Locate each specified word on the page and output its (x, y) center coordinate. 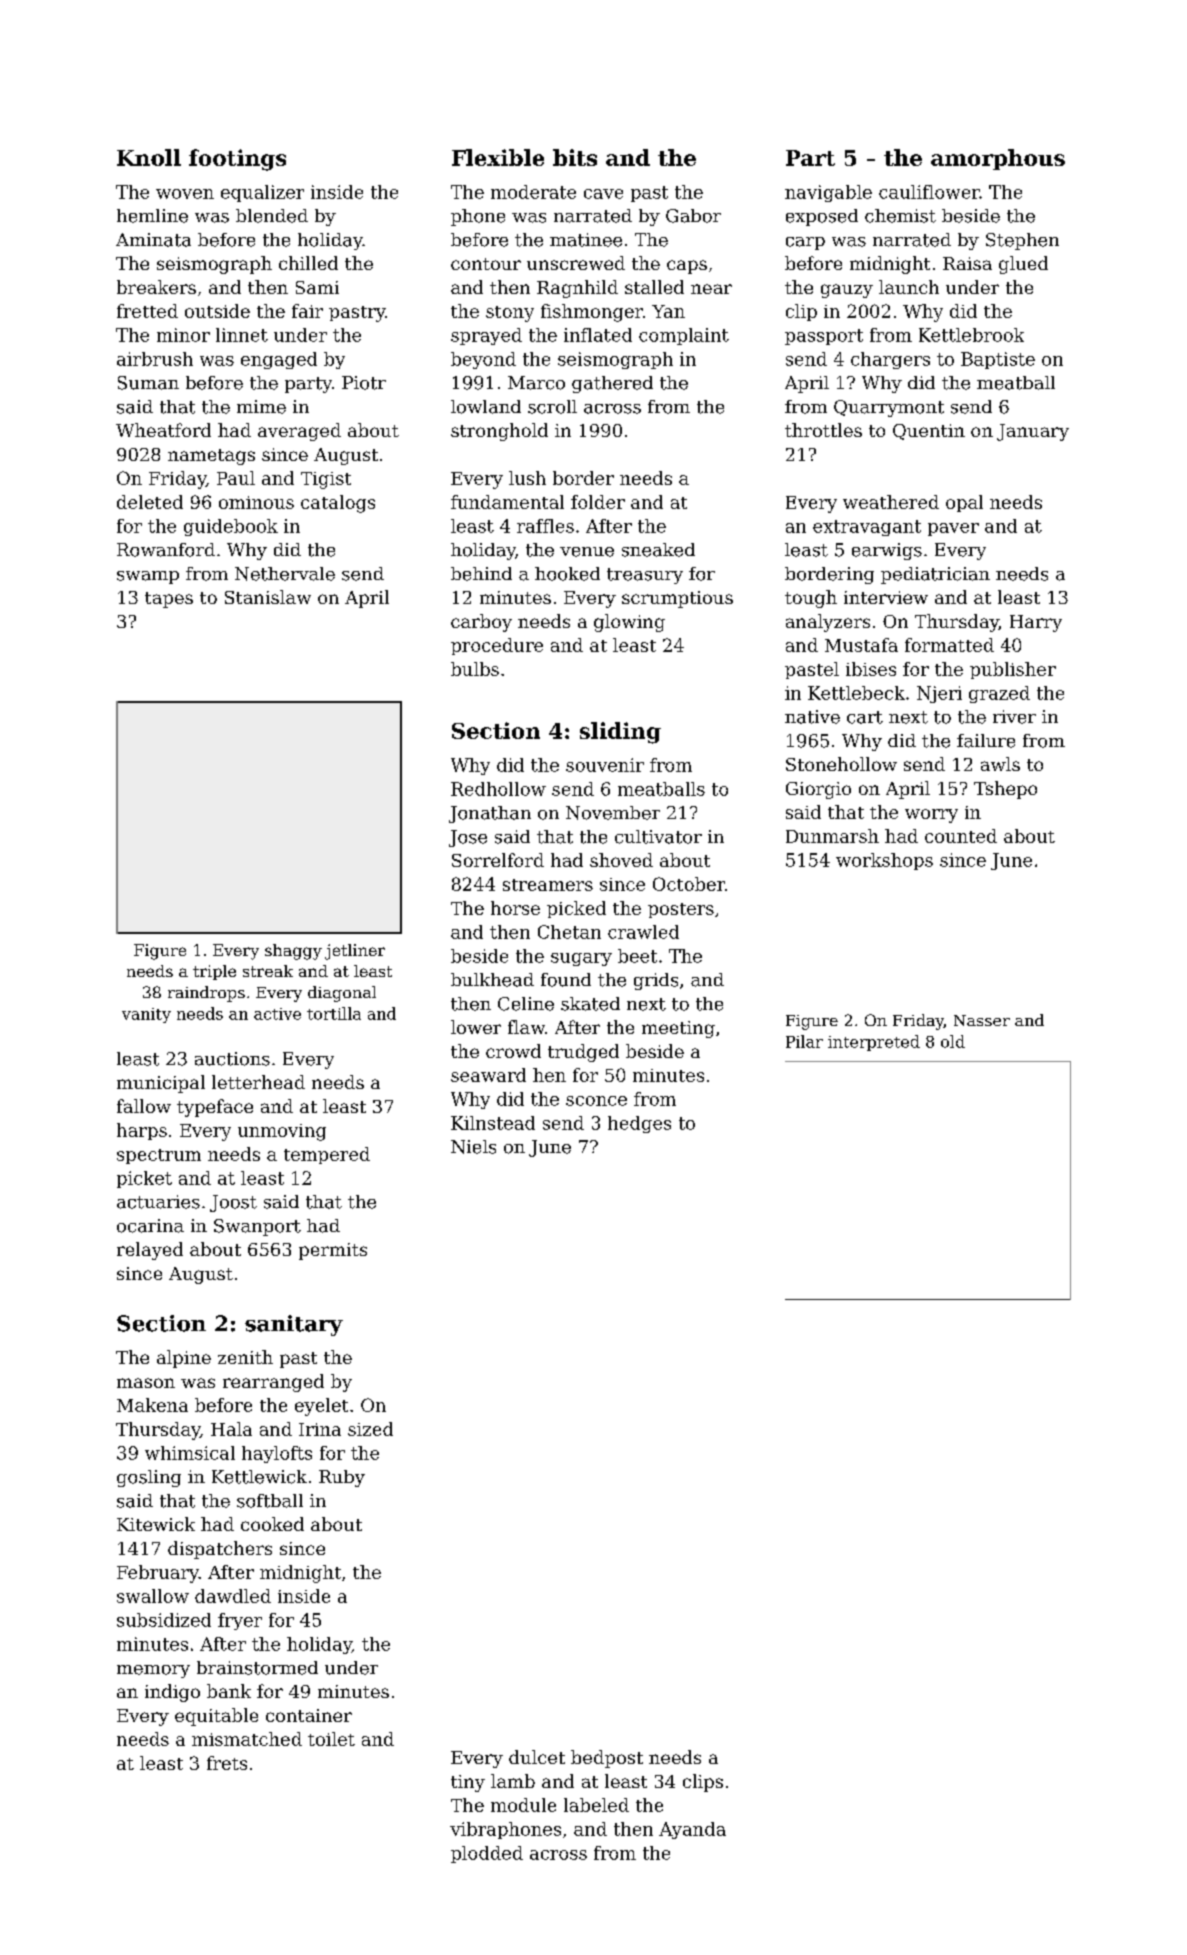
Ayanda (692, 1830)
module (523, 1805)
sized (370, 1429)
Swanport (257, 1227)
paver (953, 529)
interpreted (874, 1043)
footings (237, 160)
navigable (828, 193)
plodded (487, 1854)
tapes (169, 600)
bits (575, 157)
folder (598, 502)
